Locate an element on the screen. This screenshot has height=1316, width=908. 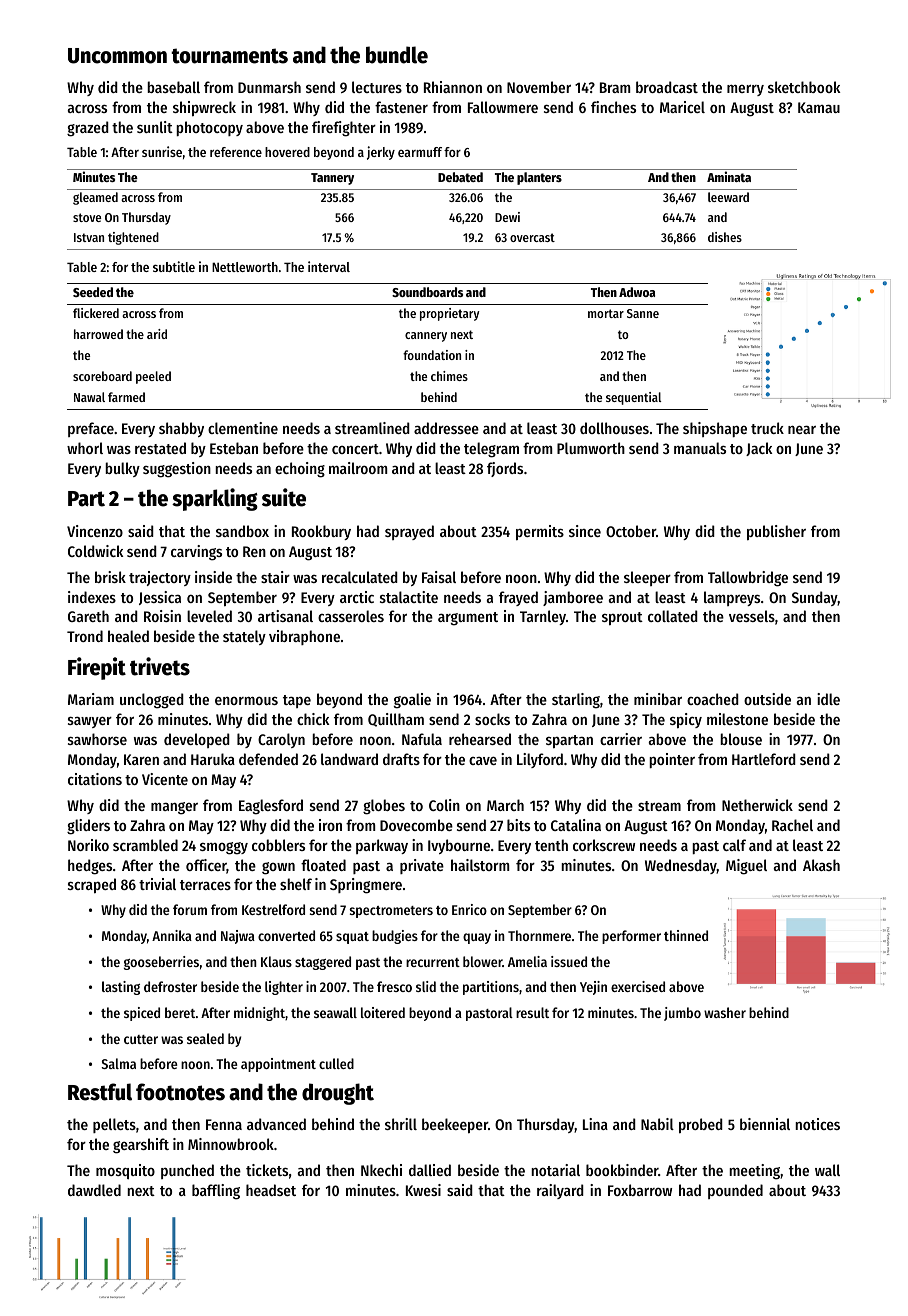
manger is located at coordinates (174, 808).
